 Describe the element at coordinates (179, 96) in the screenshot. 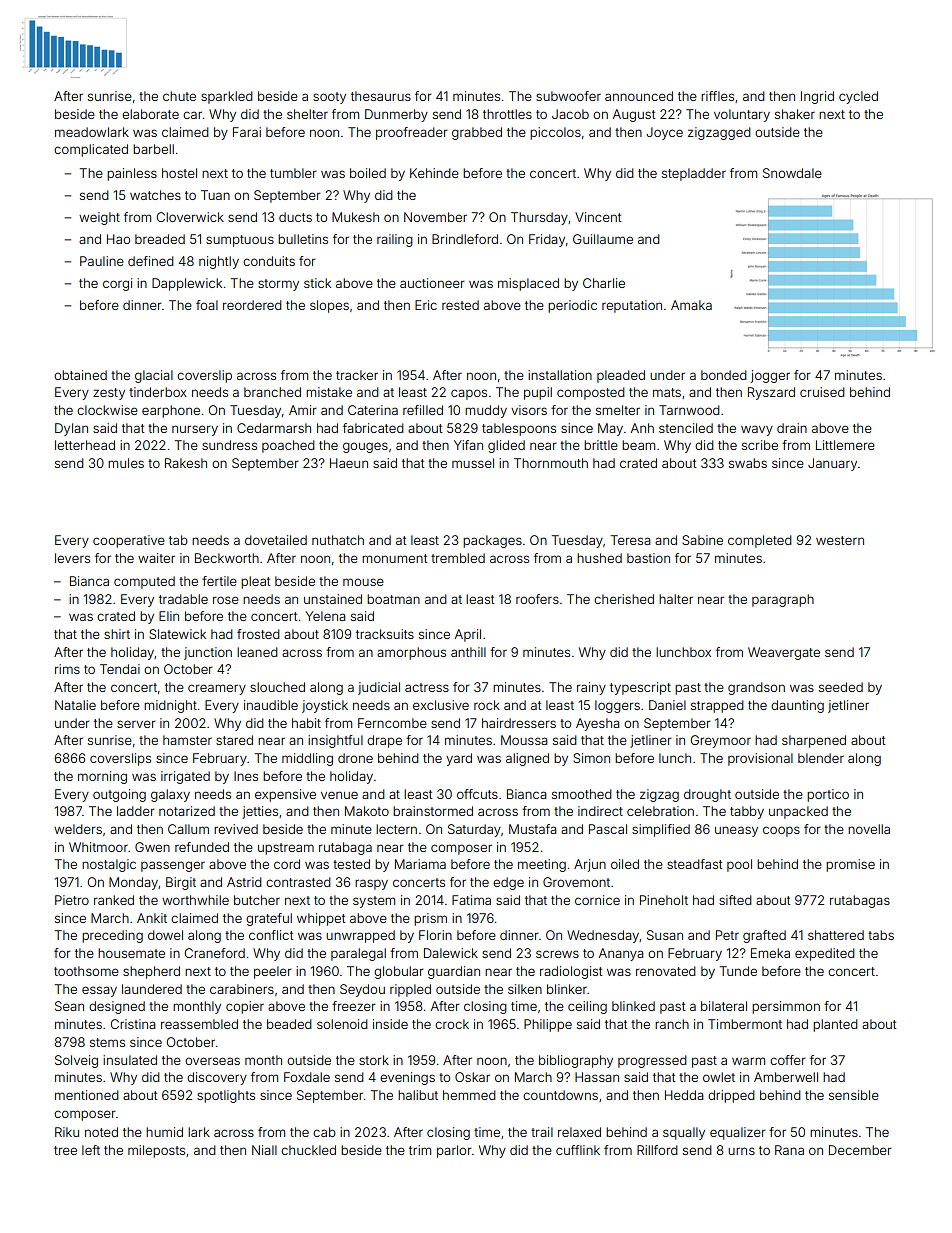

I see `chute` at that location.
